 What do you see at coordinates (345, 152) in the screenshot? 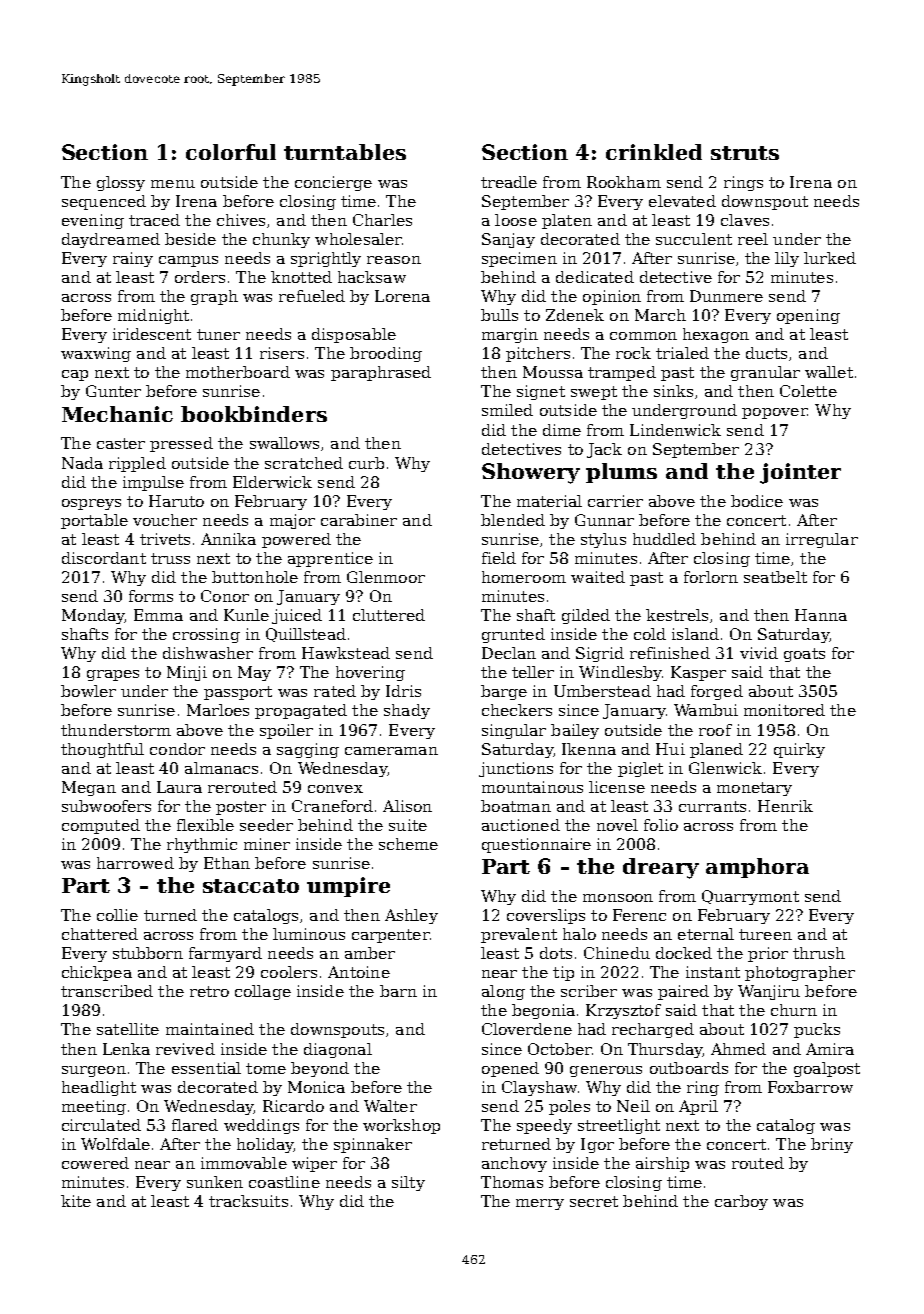
I see `turntables` at bounding box center [345, 152].
